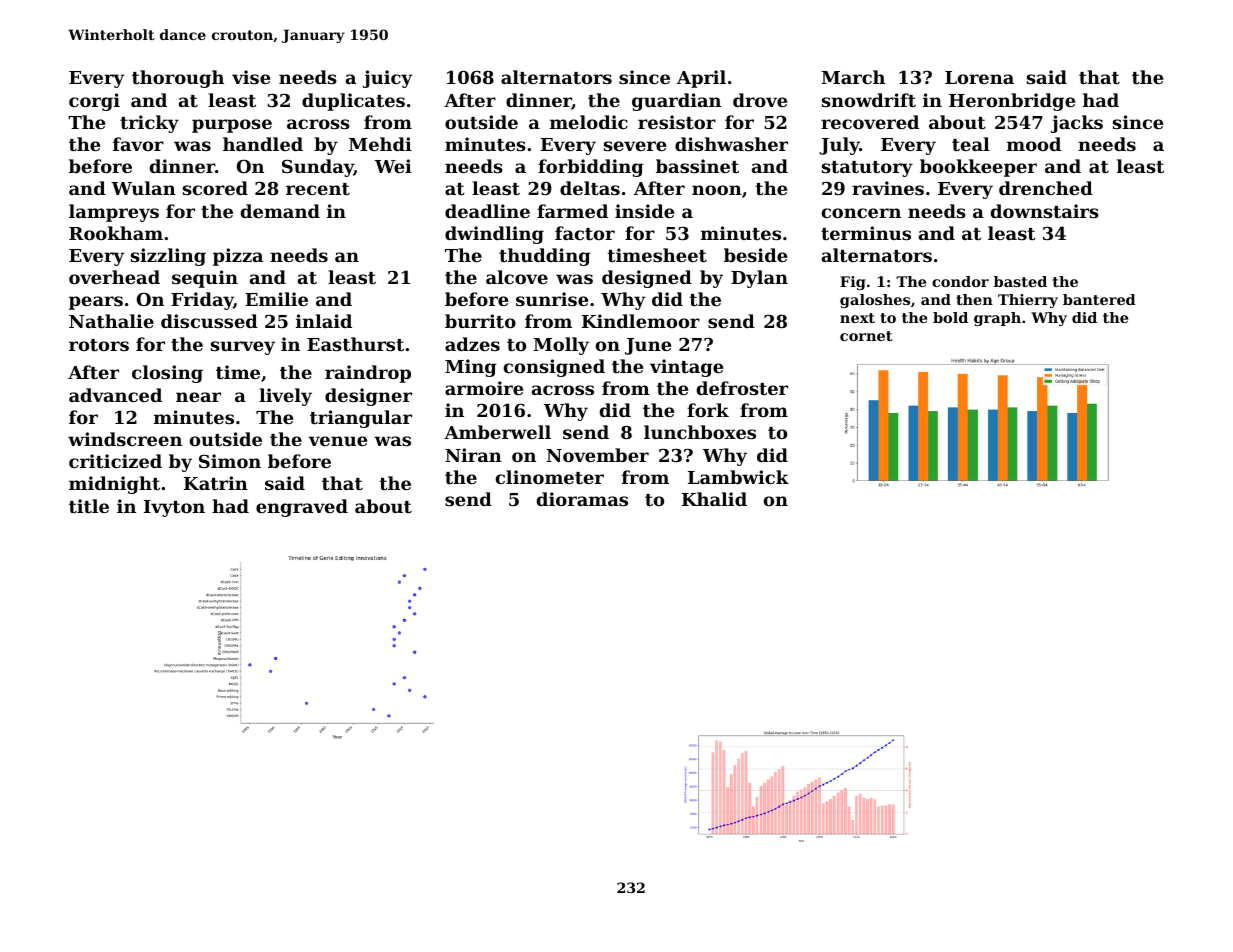 This image has height=952, width=1233. Describe the element at coordinates (285, 397) in the image. I see `lively` at that location.
